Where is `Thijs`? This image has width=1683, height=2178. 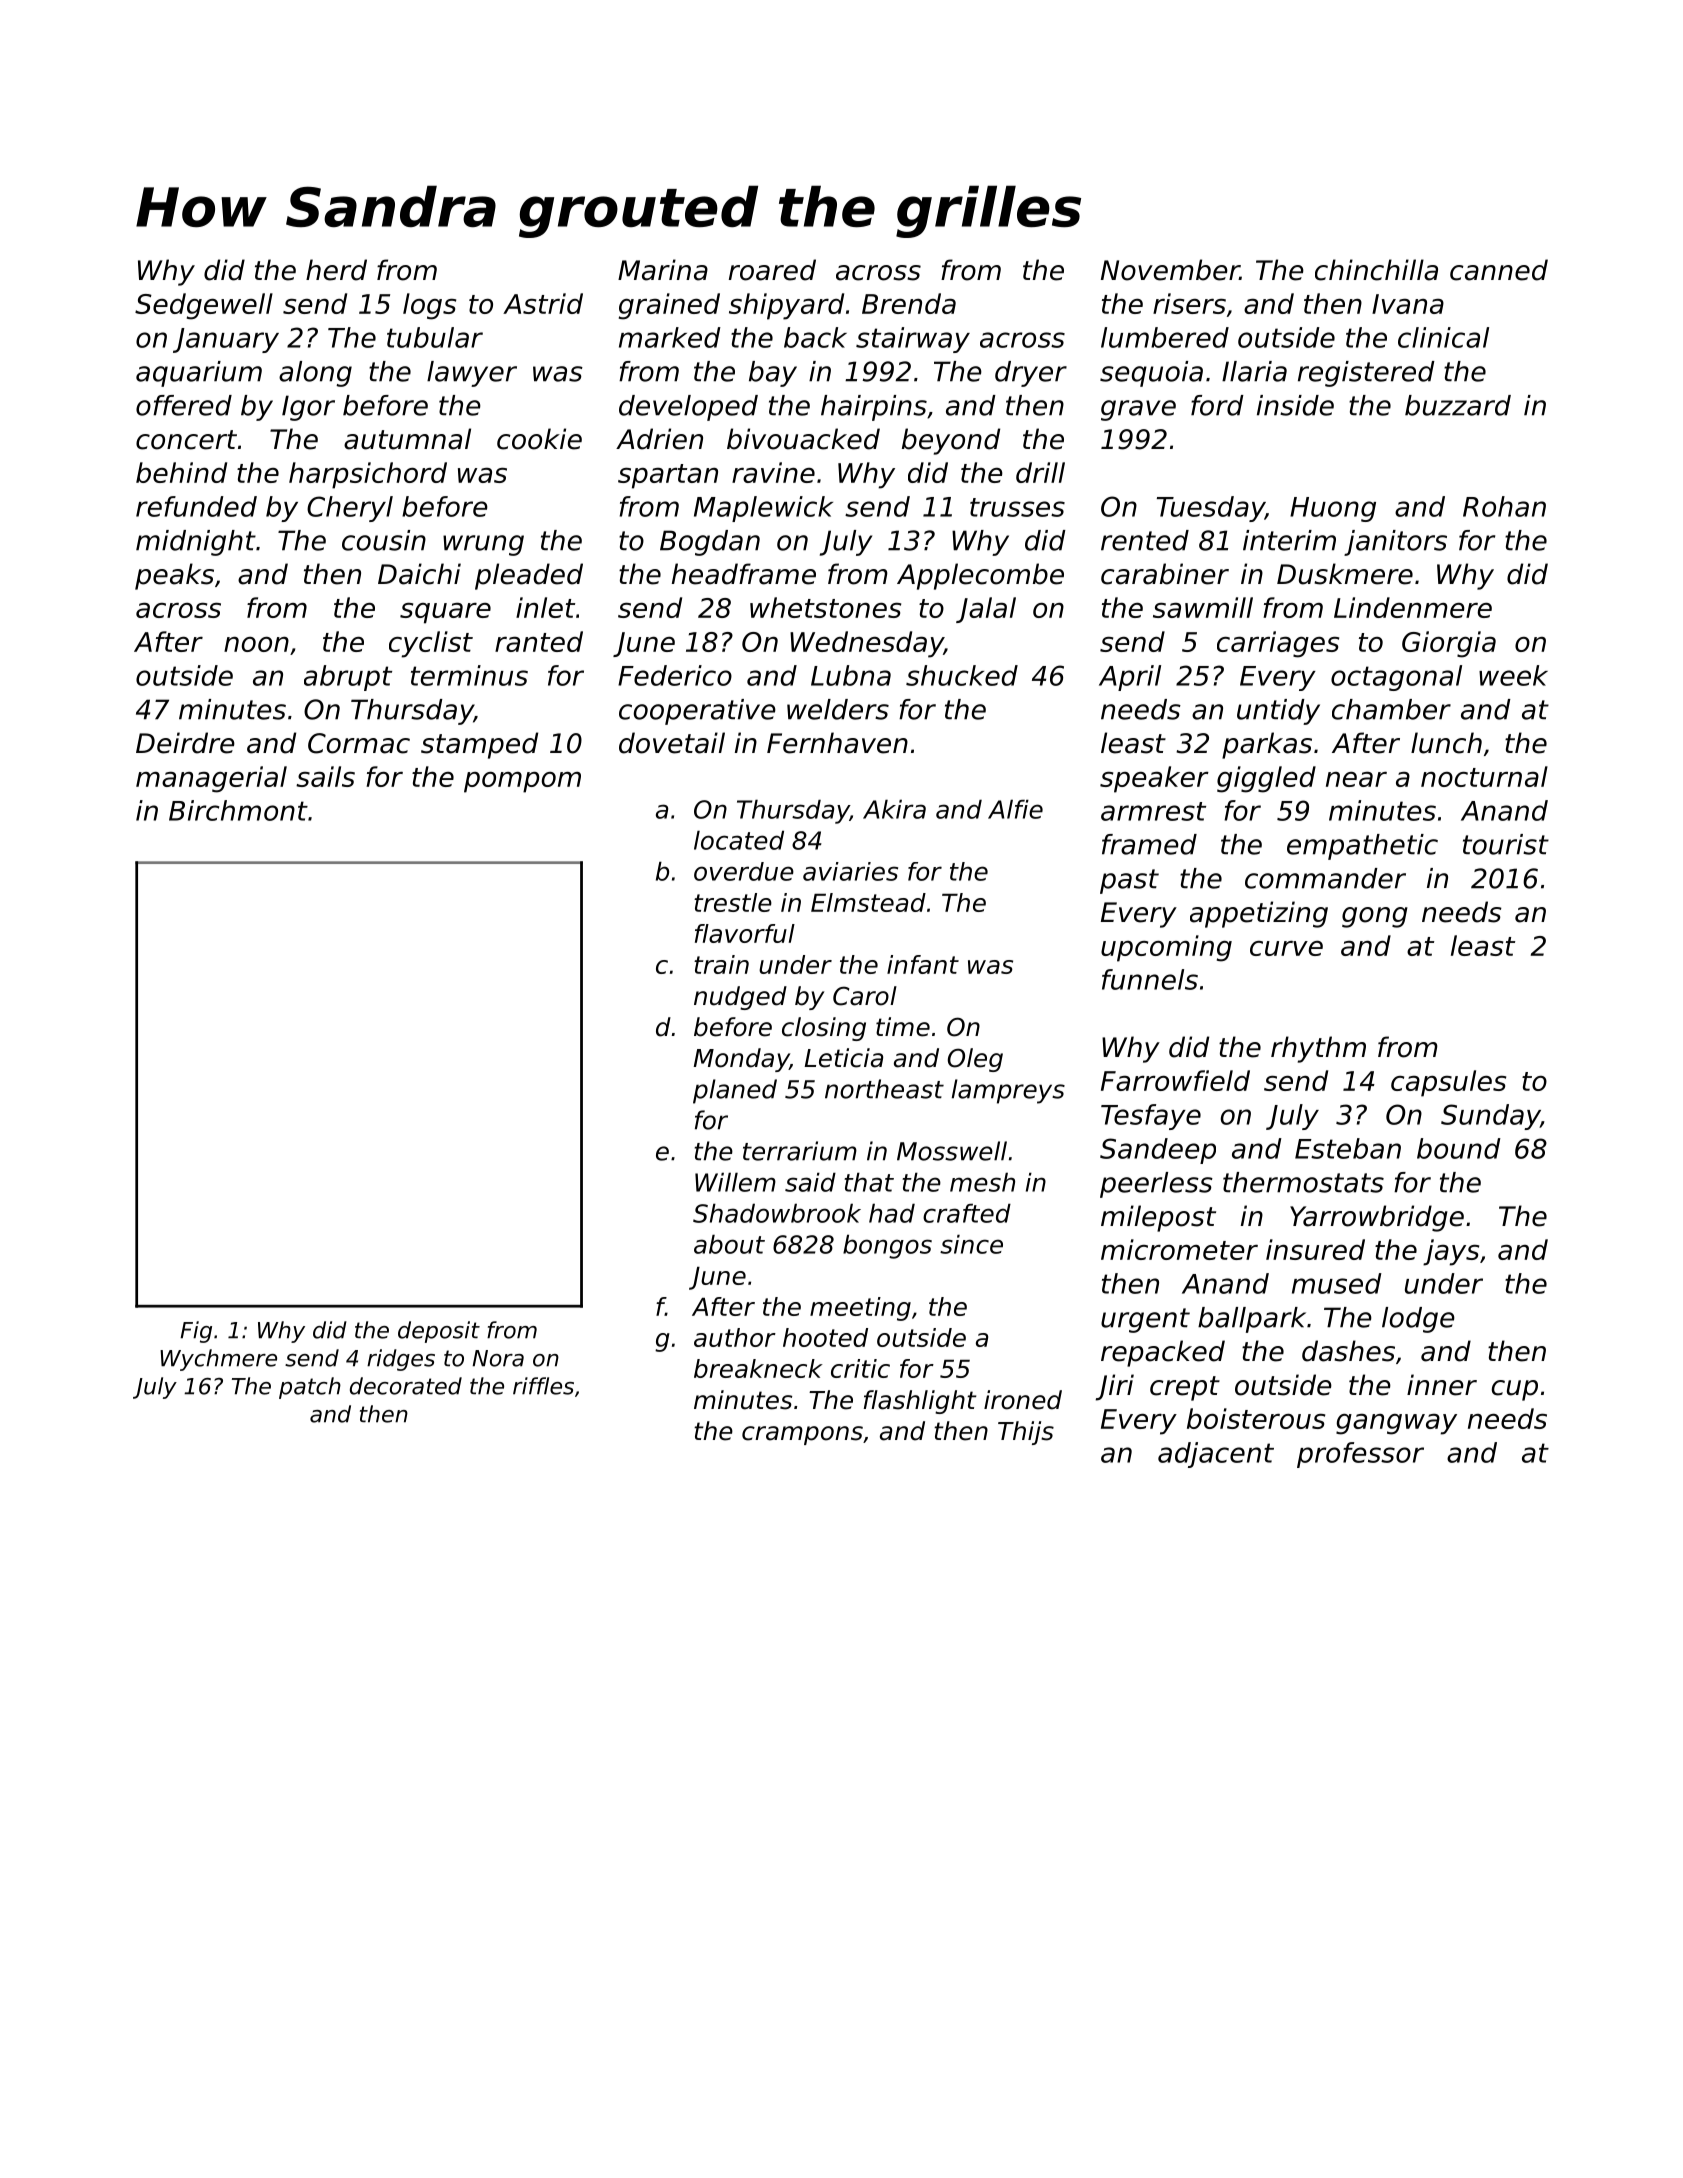
Thijs is located at coordinates (1026, 1433).
